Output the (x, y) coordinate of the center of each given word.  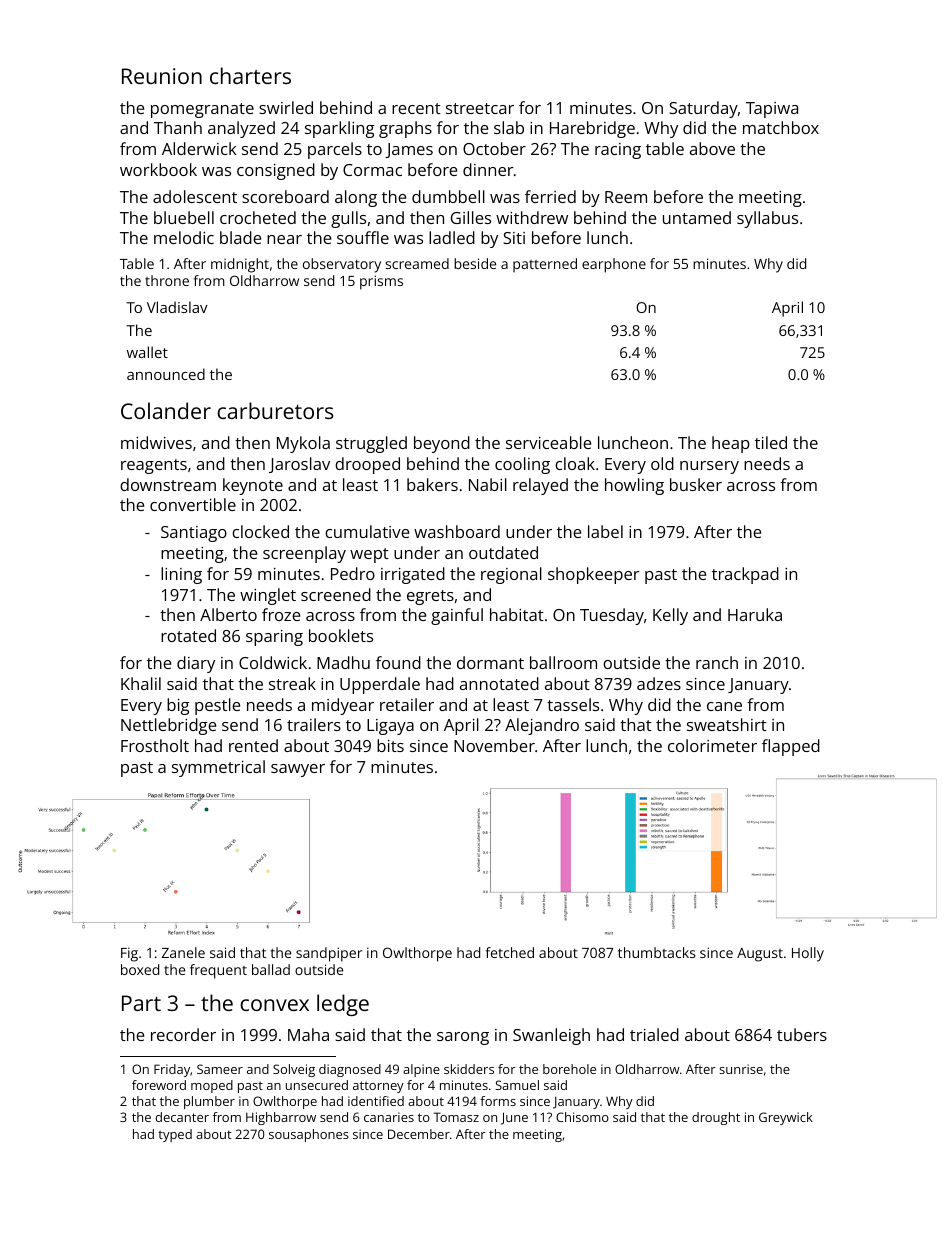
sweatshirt (727, 724)
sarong (463, 1038)
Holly (808, 954)
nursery (709, 467)
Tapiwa (772, 110)
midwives (156, 442)
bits (390, 745)
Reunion (162, 76)
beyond (442, 444)
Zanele (183, 952)
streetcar (480, 108)
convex (274, 1005)
